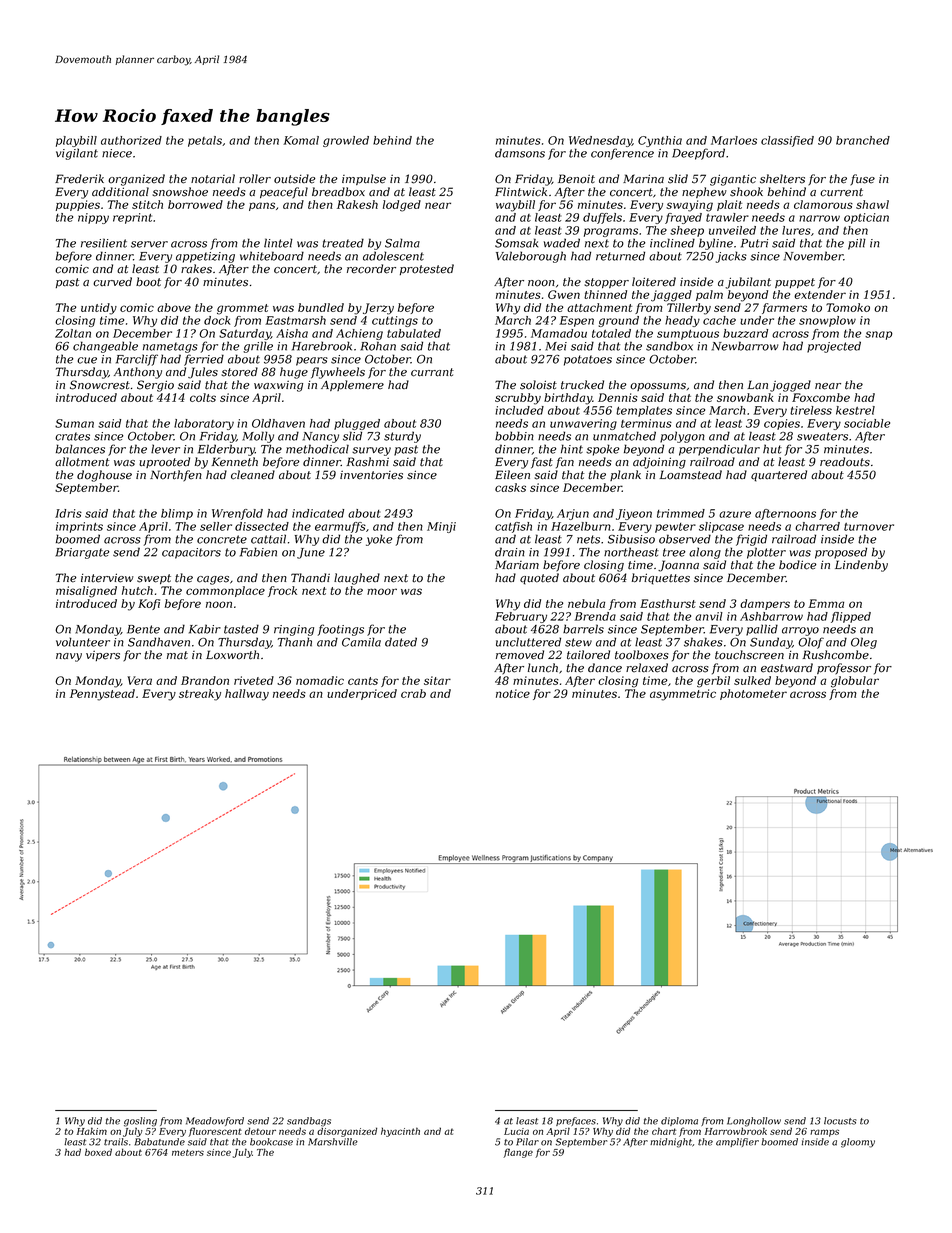 This screenshot has height=1233, width=952. What do you see at coordinates (779, 476) in the screenshot?
I see `quartered` at bounding box center [779, 476].
